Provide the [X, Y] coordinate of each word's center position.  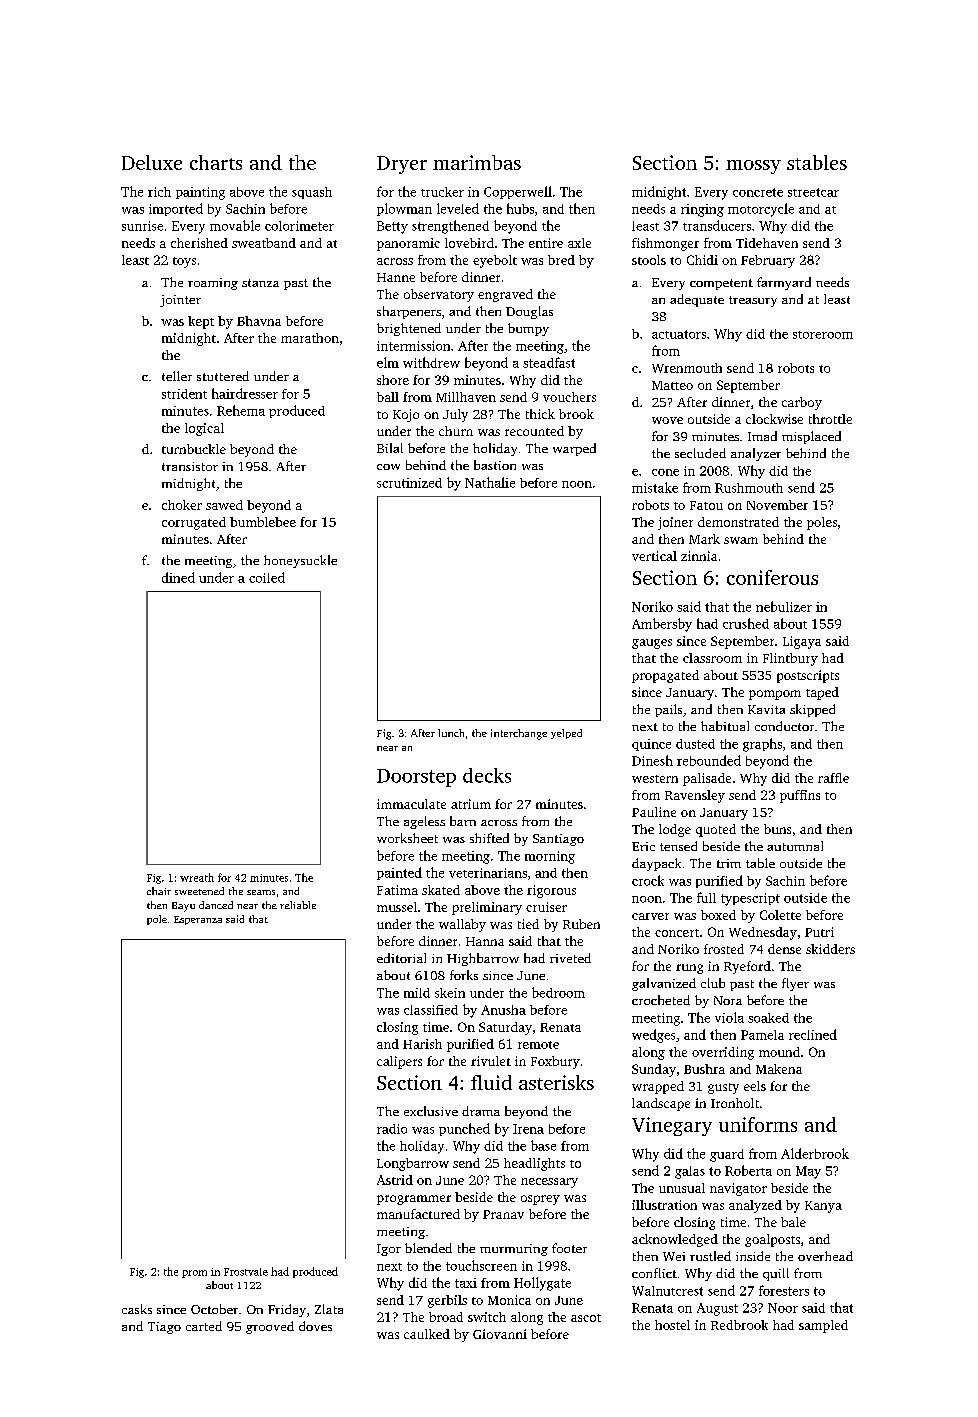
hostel [672, 1325]
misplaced [811, 437]
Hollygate [542, 1284]
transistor [190, 466]
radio [392, 1129]
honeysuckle [300, 561]
